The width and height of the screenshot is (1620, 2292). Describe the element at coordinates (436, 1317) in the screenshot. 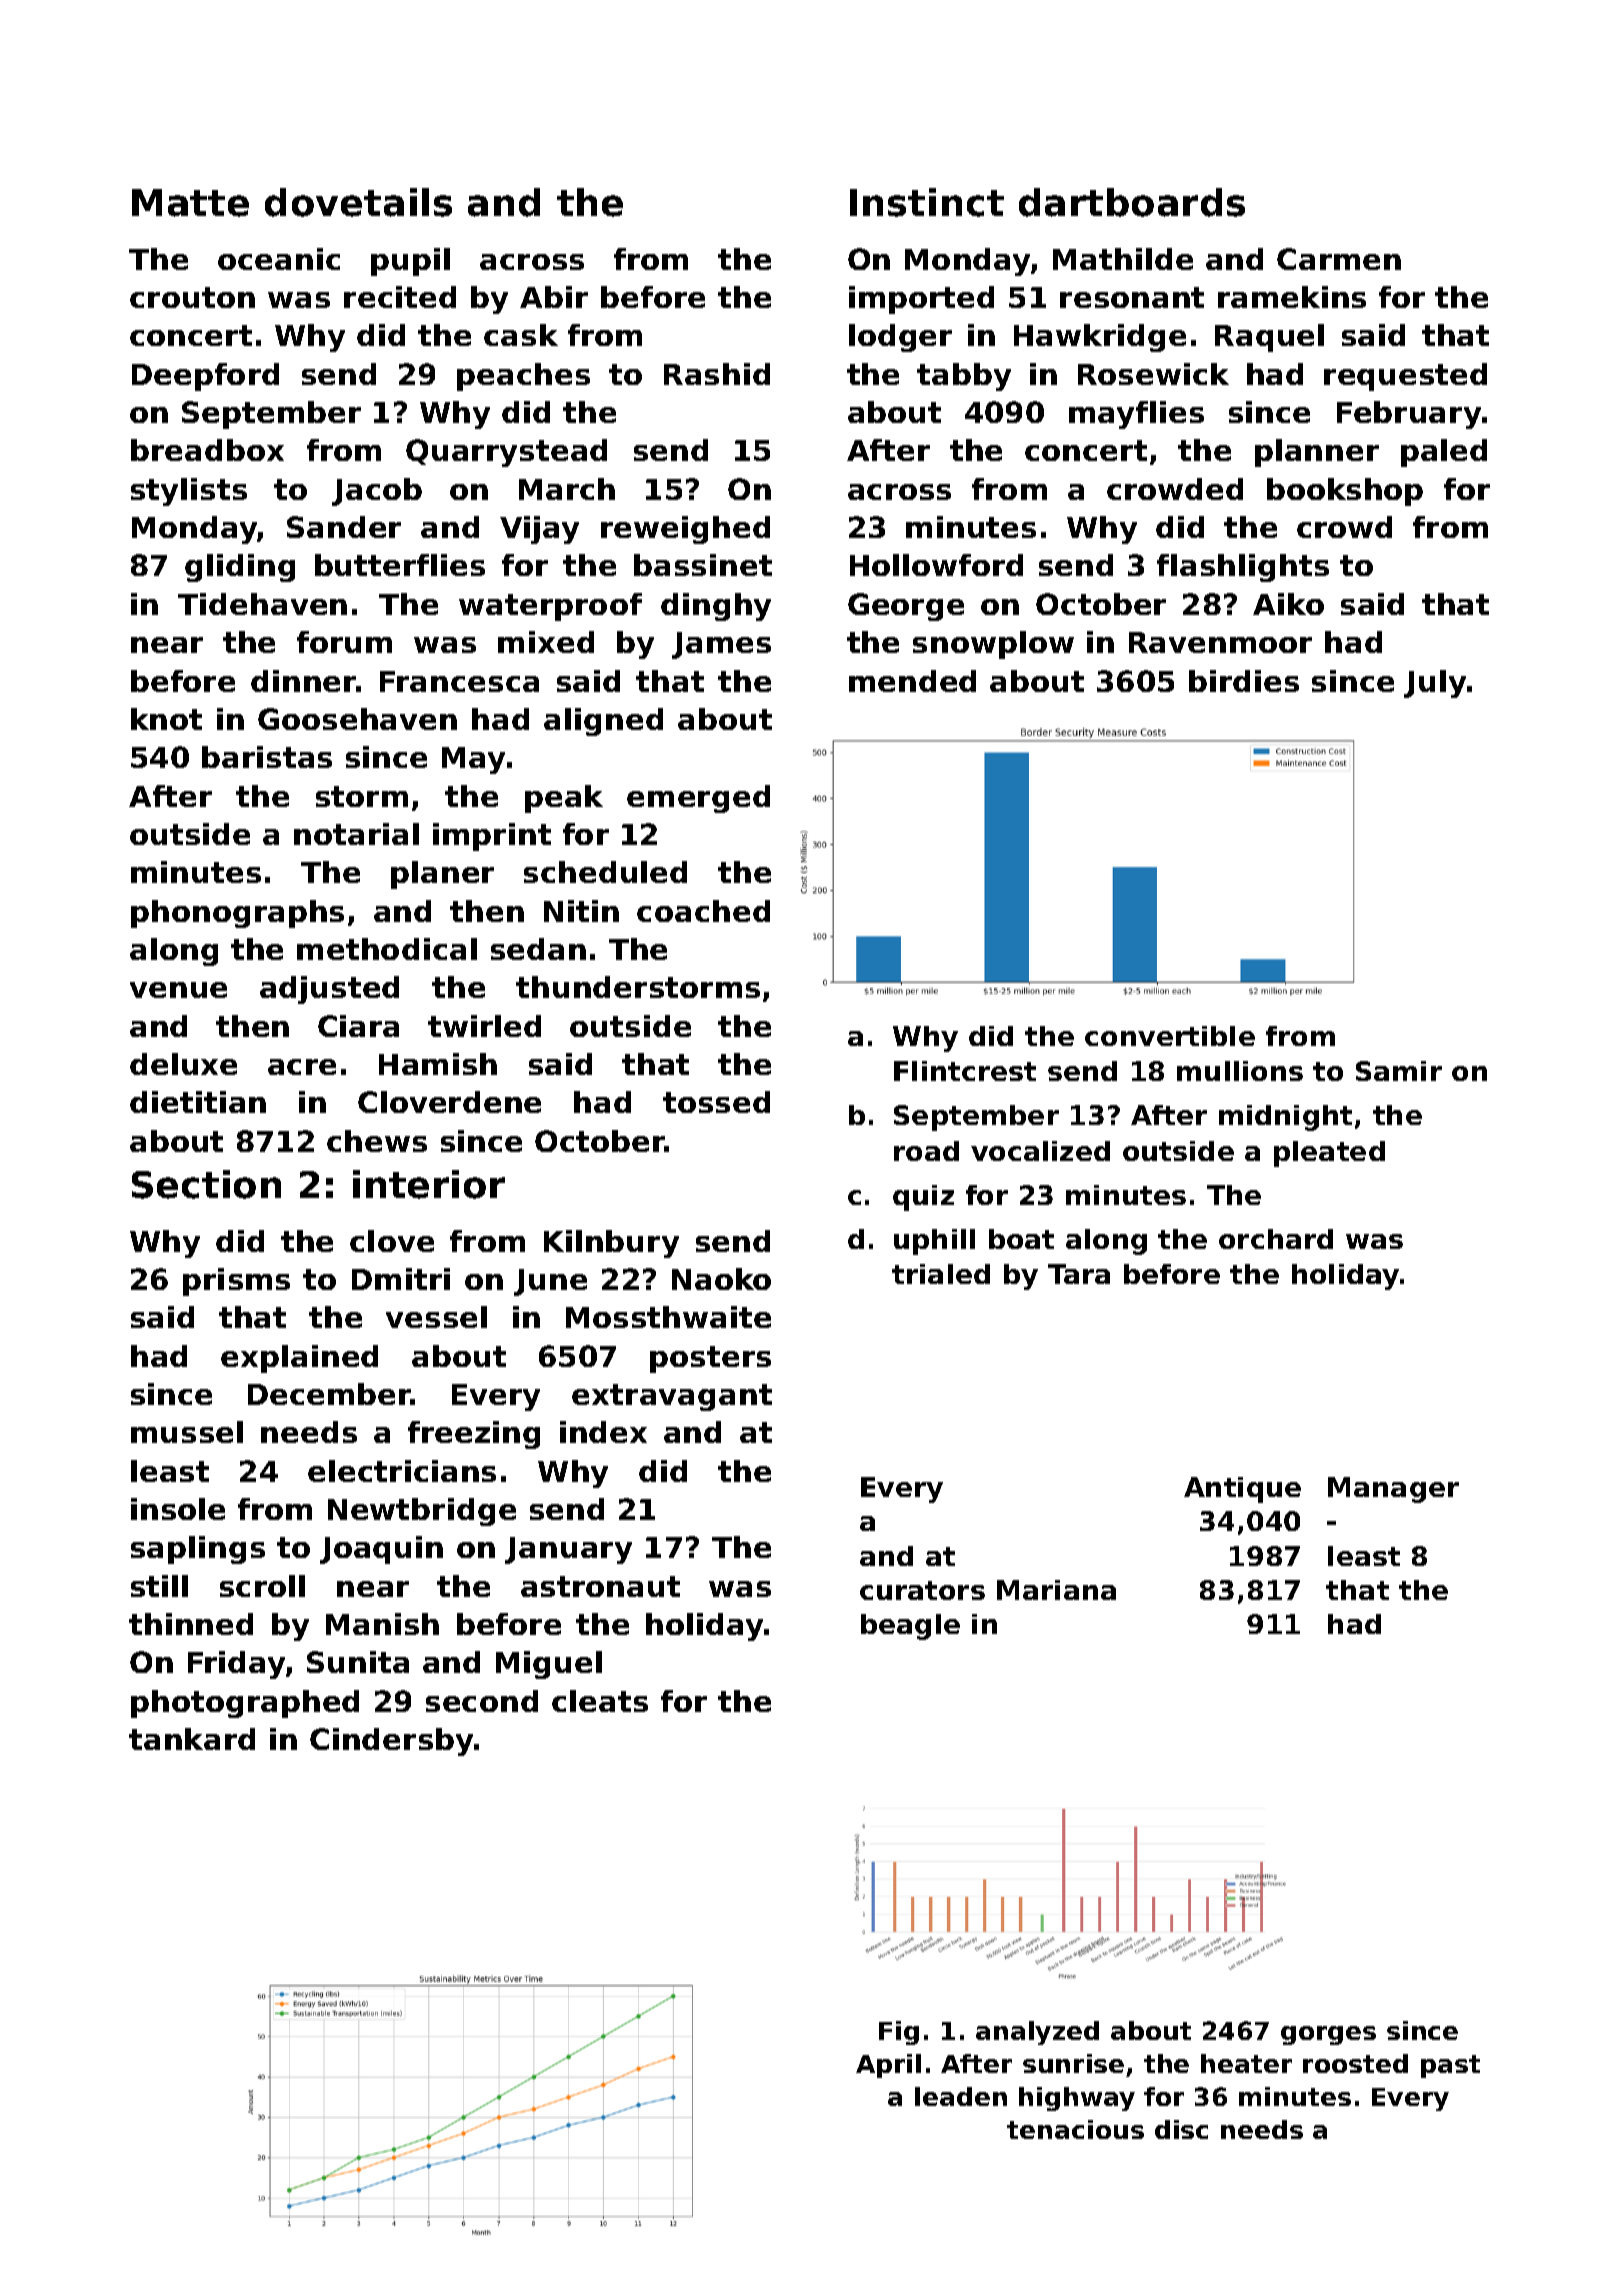

I see `vessel` at that location.
